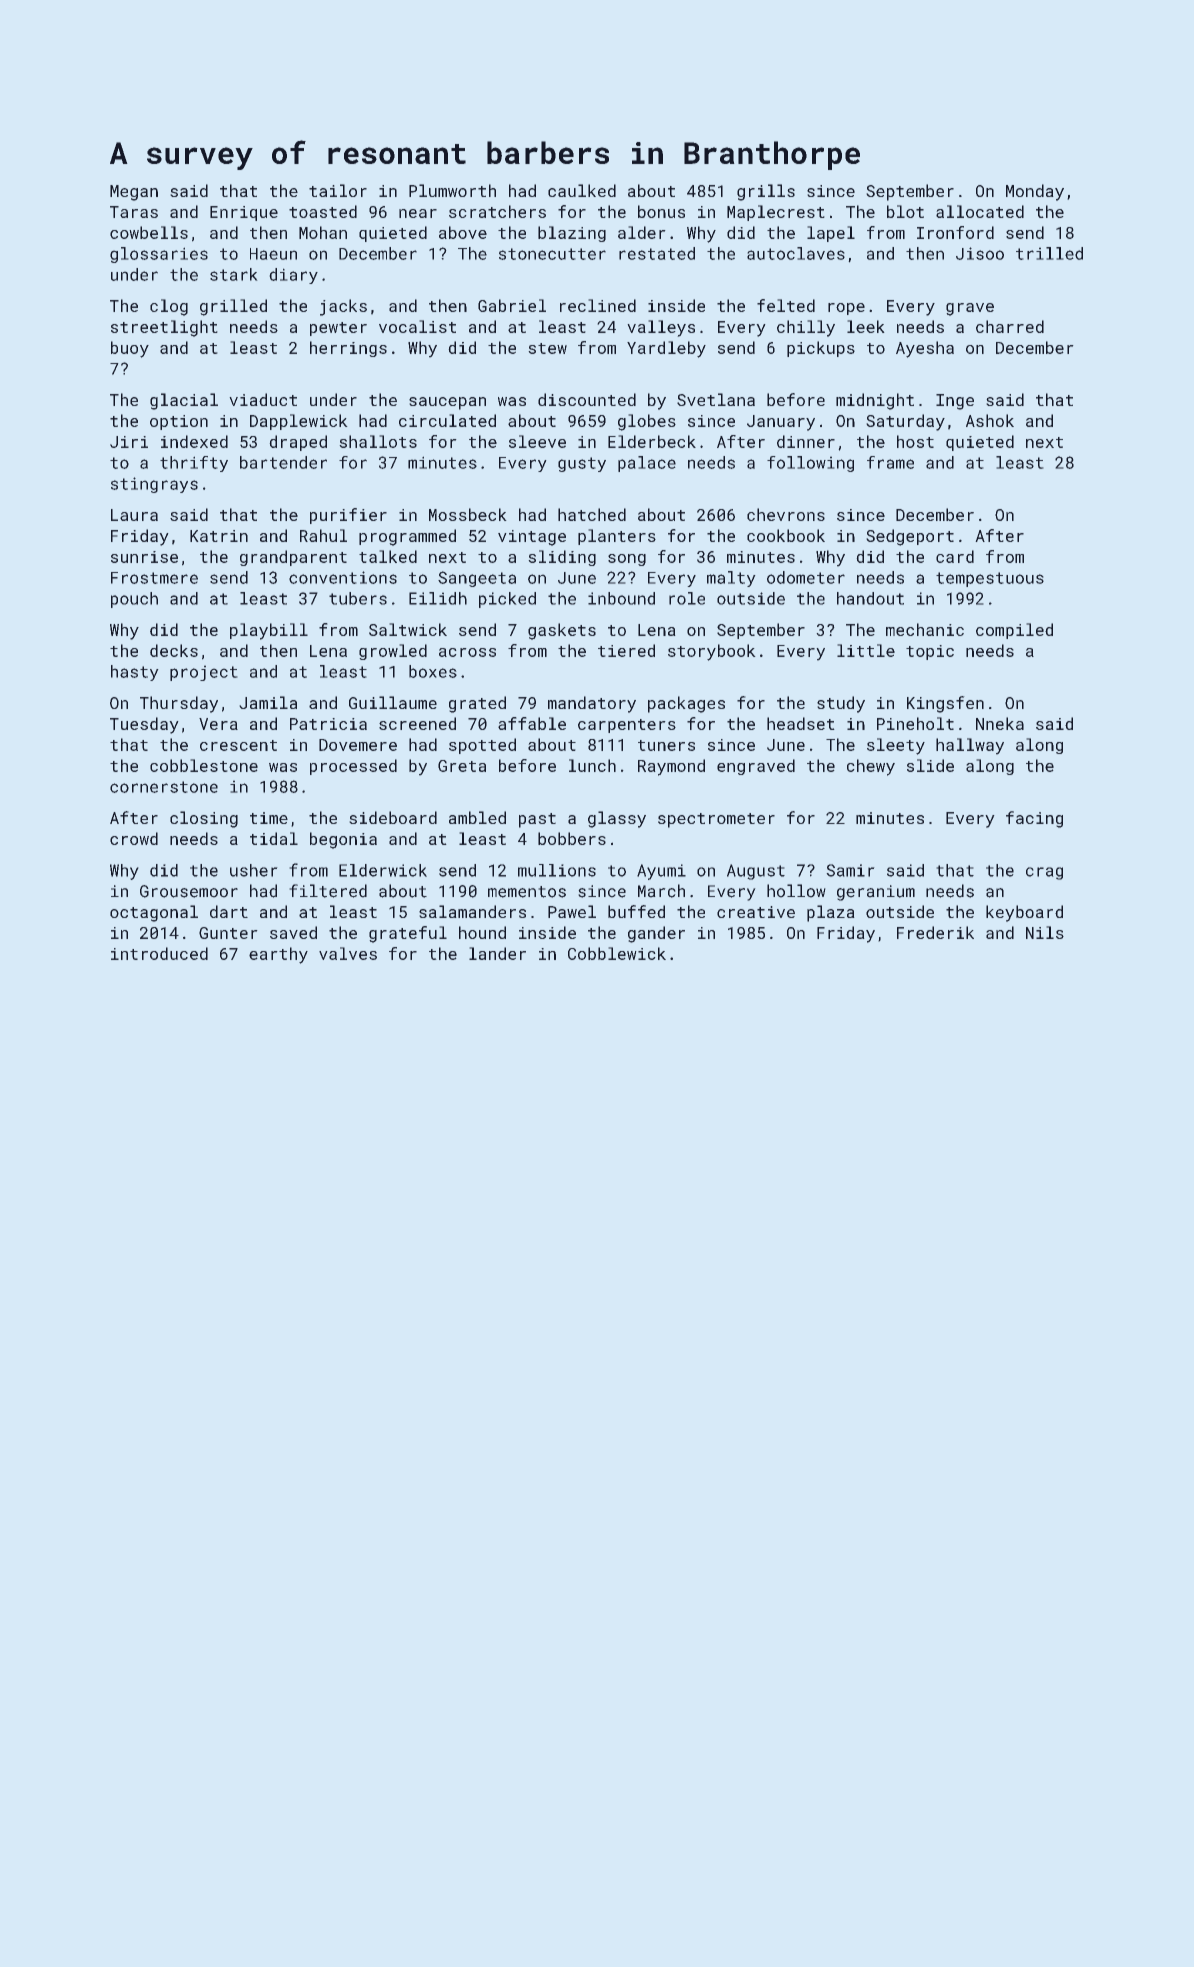 The image size is (1194, 1967). Describe the element at coordinates (129, 442) in the page. I see `Jiri` at that location.
